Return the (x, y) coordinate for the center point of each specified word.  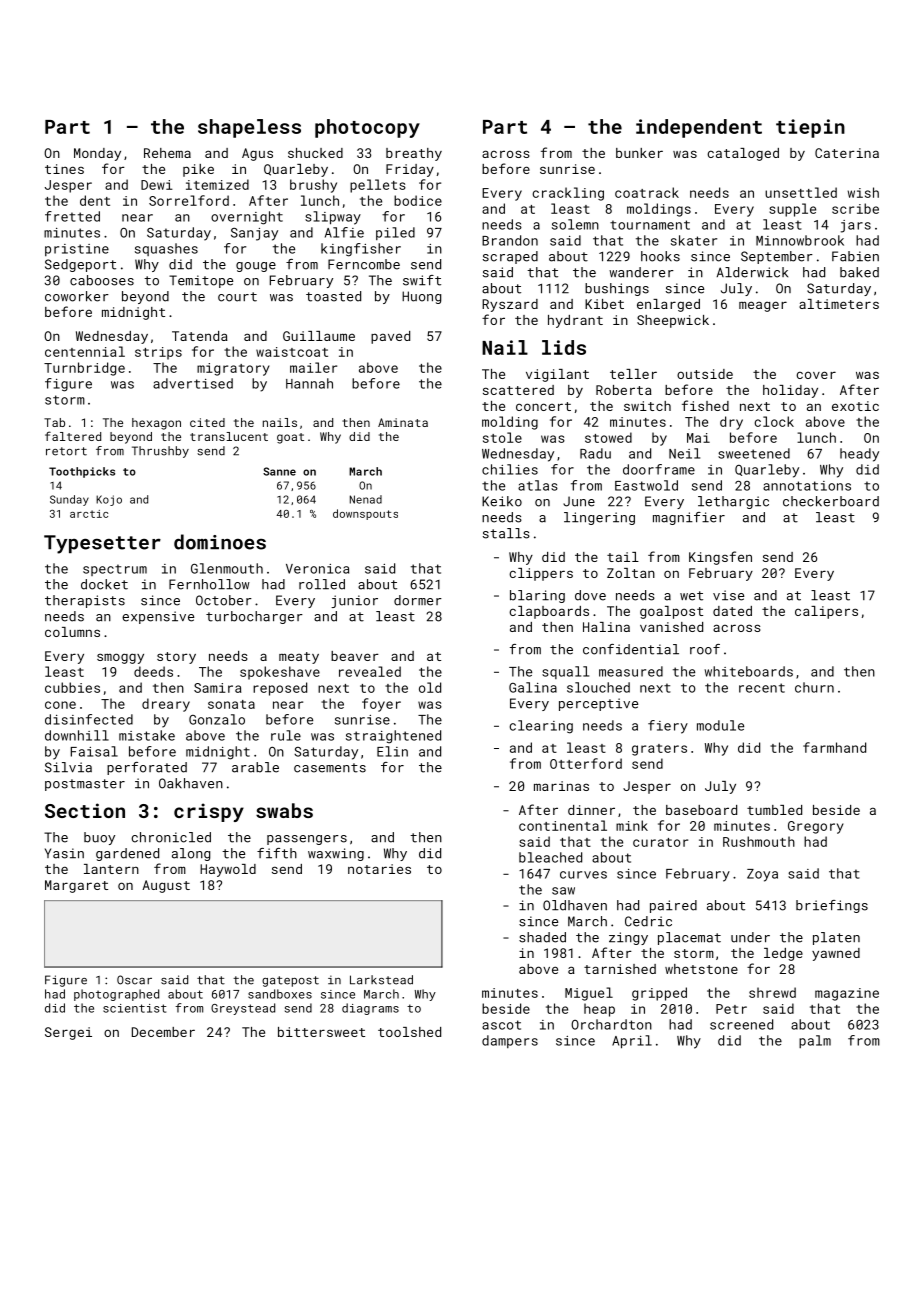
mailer (313, 367)
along (191, 854)
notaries (379, 869)
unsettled (801, 192)
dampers (510, 1041)
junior (354, 601)
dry (731, 423)
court (237, 297)
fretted (72, 216)
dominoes (220, 542)
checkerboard (831, 501)
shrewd (772, 992)
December (163, 1032)
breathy (414, 154)
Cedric (648, 921)
